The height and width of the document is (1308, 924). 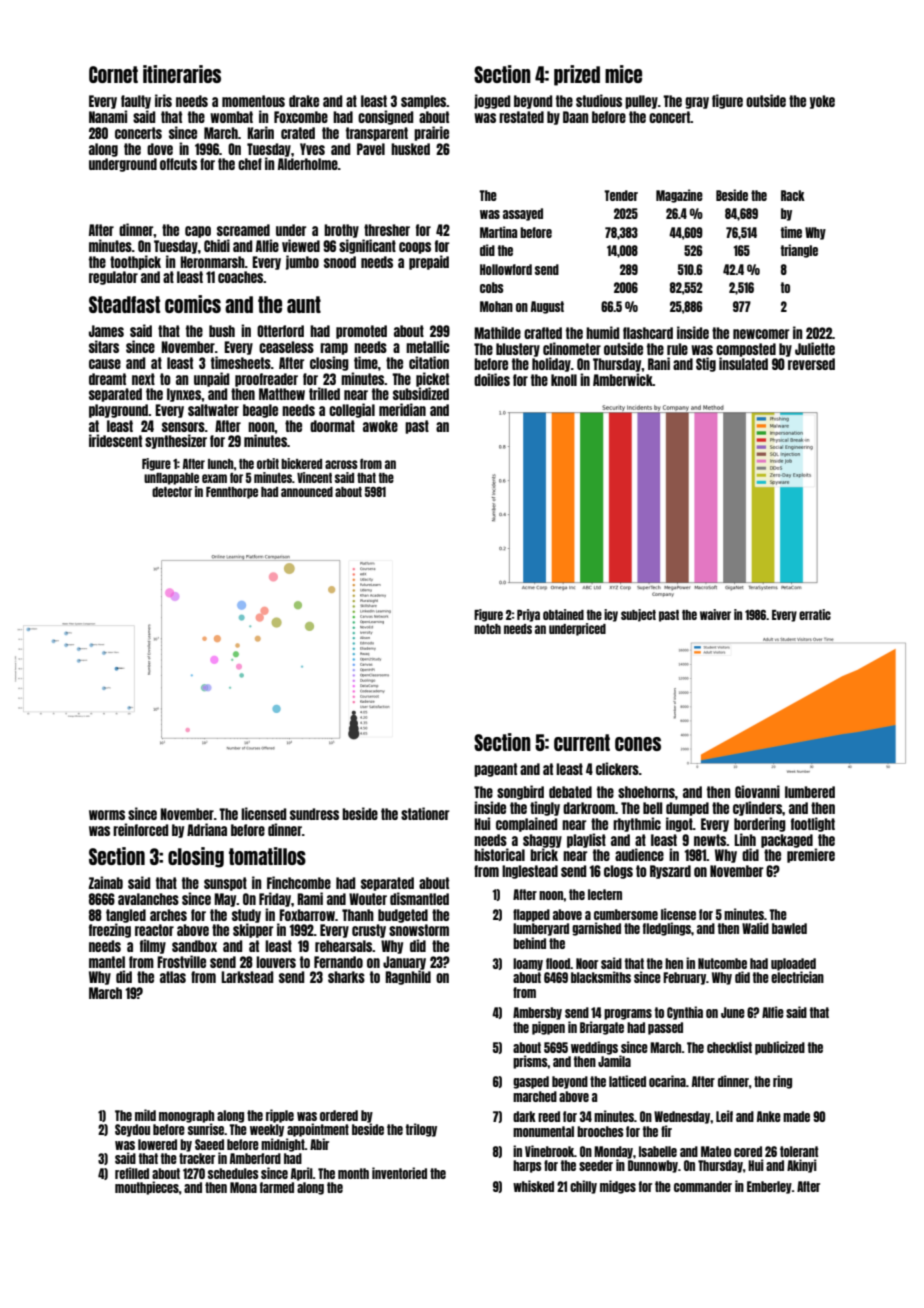 What do you see at coordinates (222, 331) in the document?
I see `bush` at bounding box center [222, 331].
